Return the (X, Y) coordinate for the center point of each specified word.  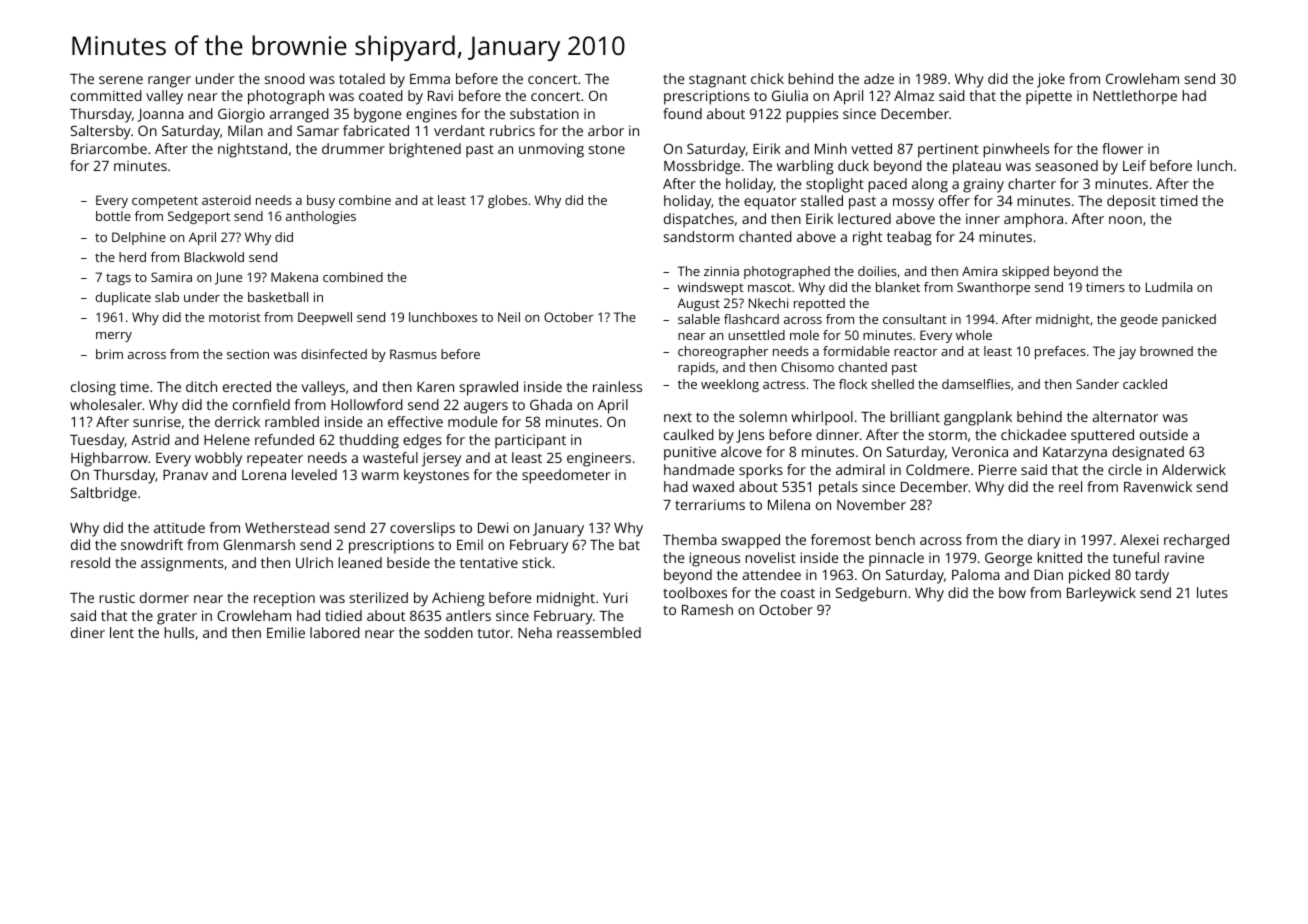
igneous (714, 559)
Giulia (790, 95)
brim (109, 354)
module (472, 421)
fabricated (376, 130)
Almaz (914, 95)
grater (177, 618)
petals (838, 488)
